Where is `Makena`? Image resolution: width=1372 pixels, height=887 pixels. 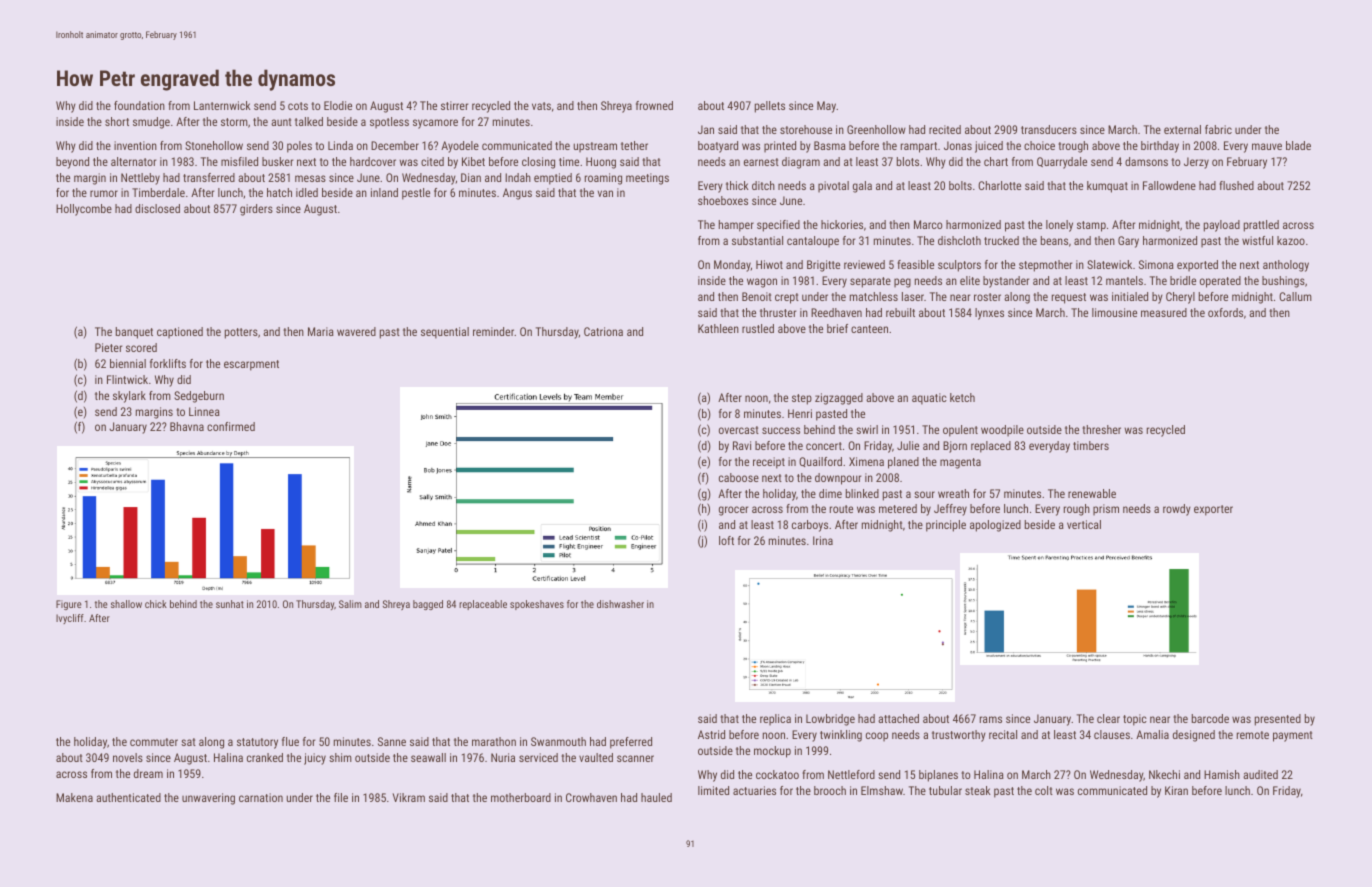 Makena is located at coordinates (74, 797).
